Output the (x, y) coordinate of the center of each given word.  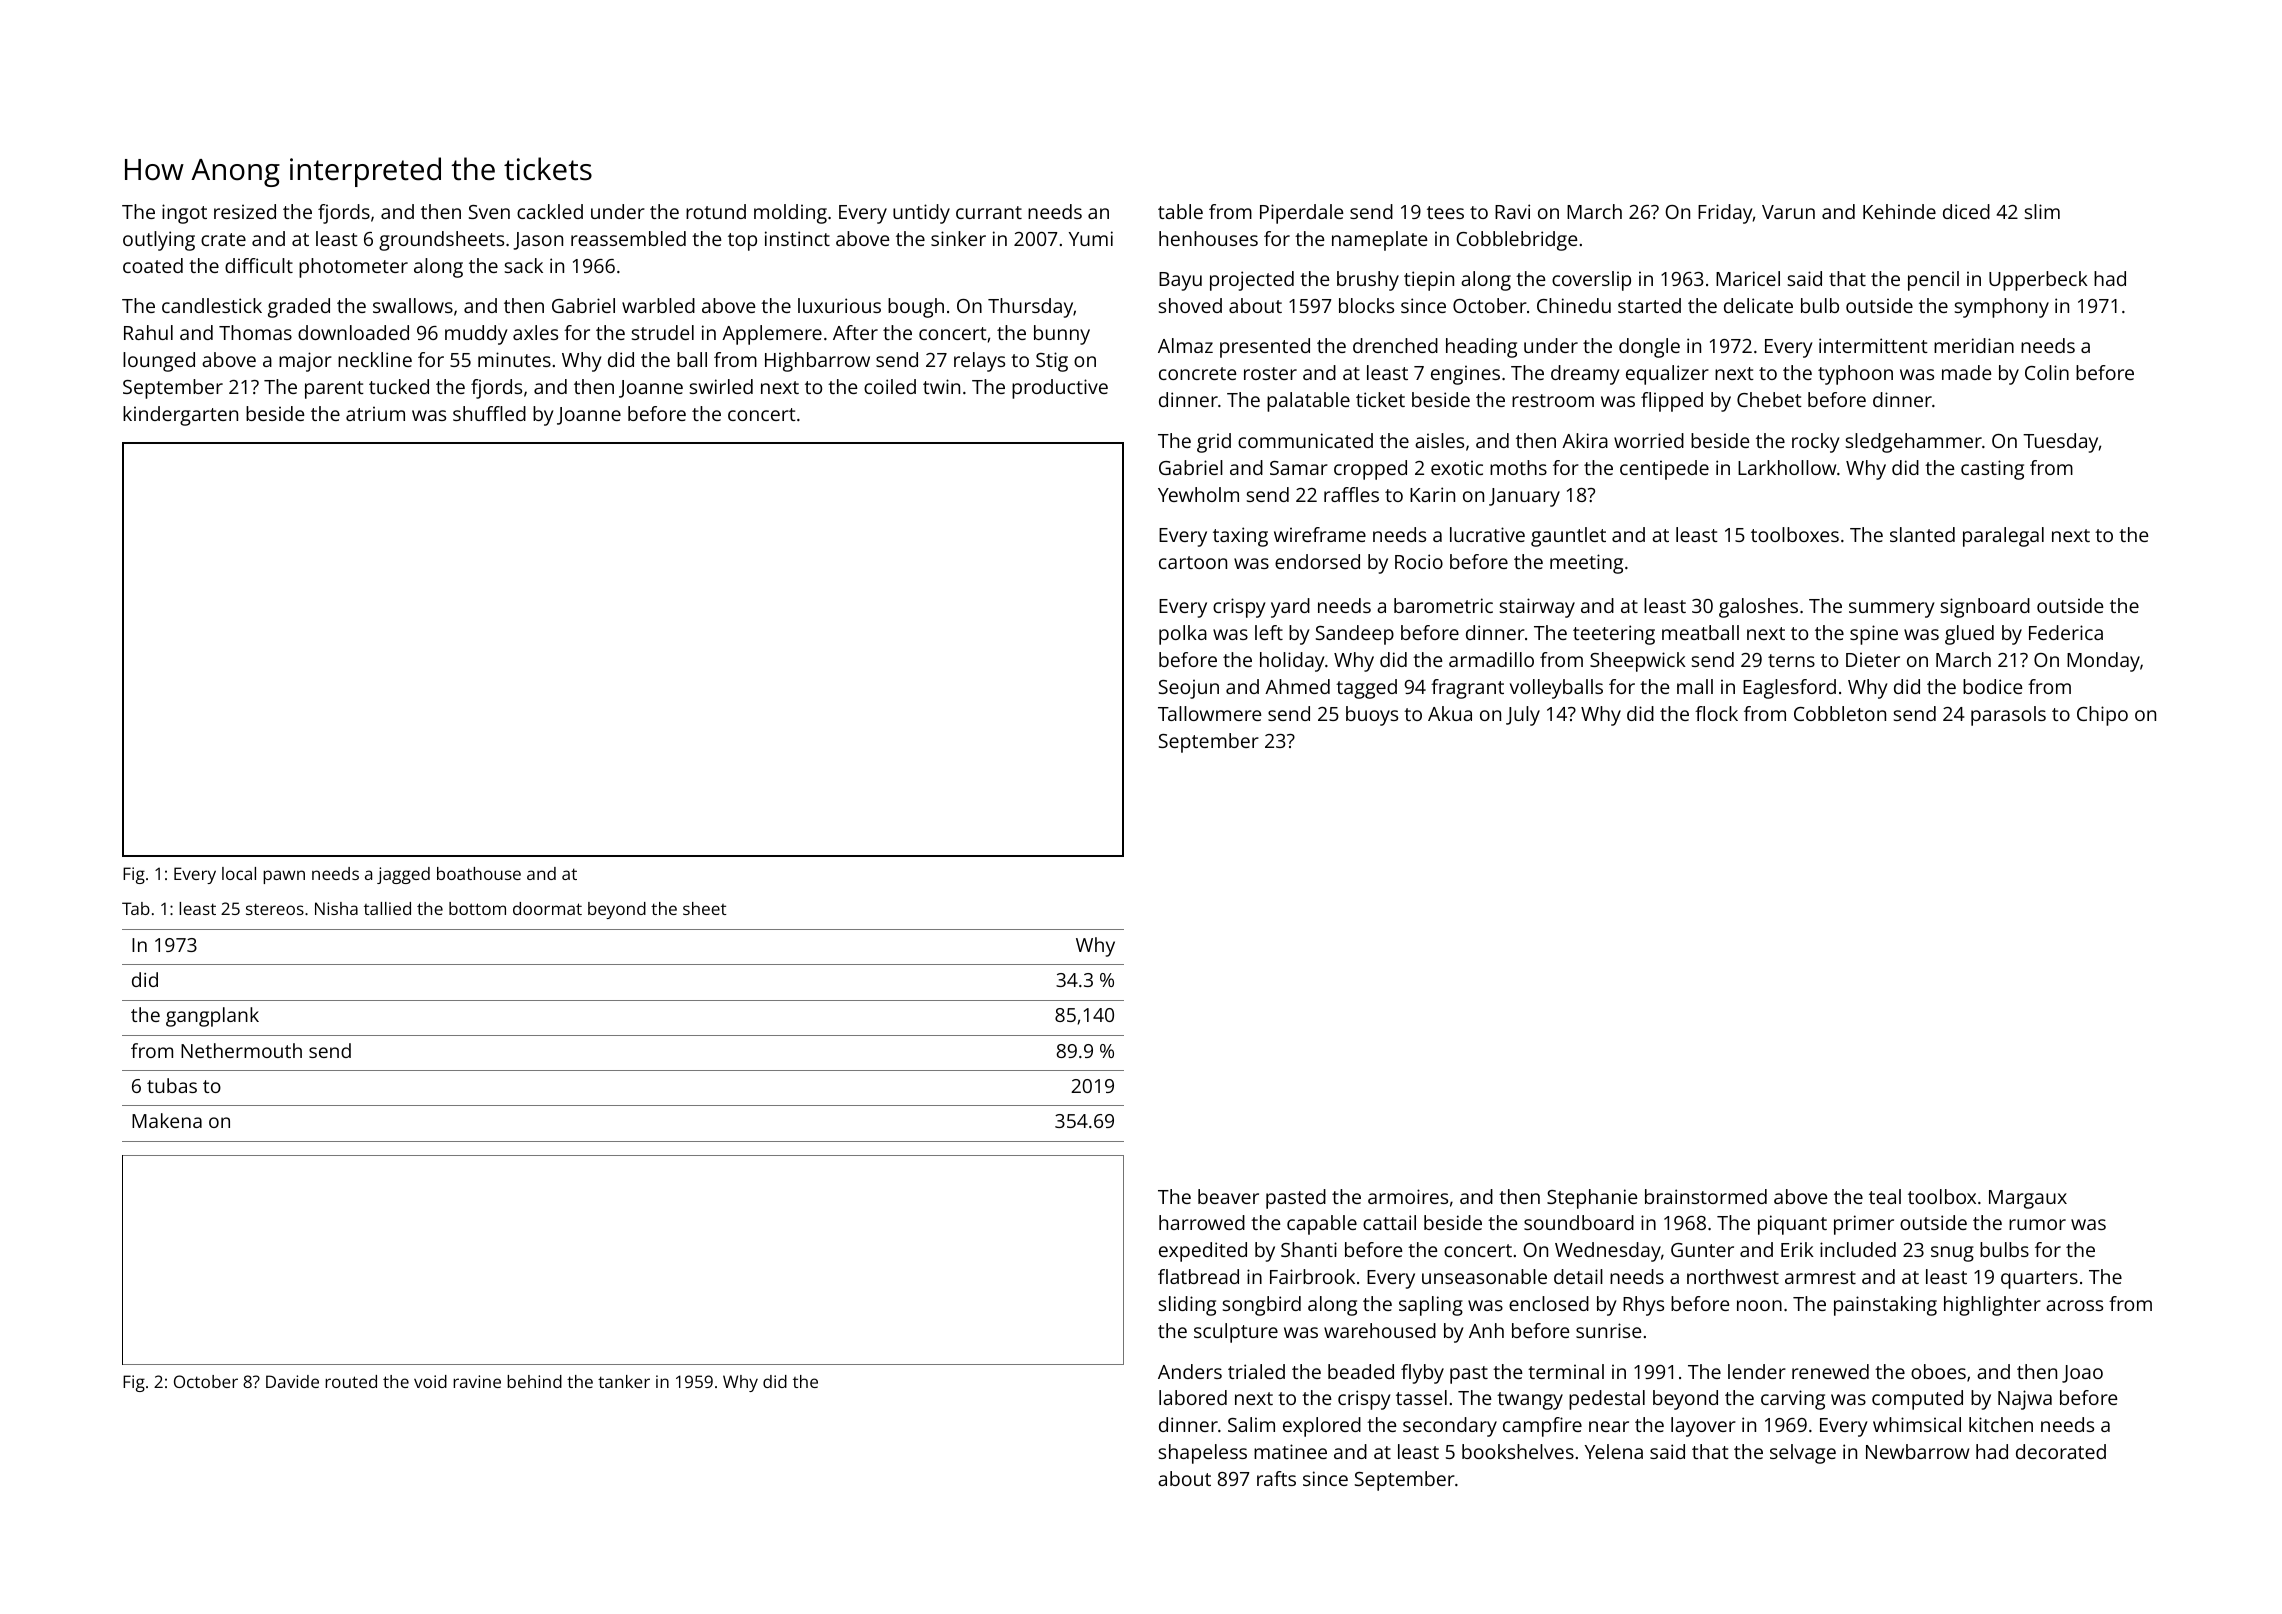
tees (1445, 212)
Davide (292, 1381)
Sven (489, 212)
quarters (2039, 1280)
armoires (1408, 1196)
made (1966, 372)
